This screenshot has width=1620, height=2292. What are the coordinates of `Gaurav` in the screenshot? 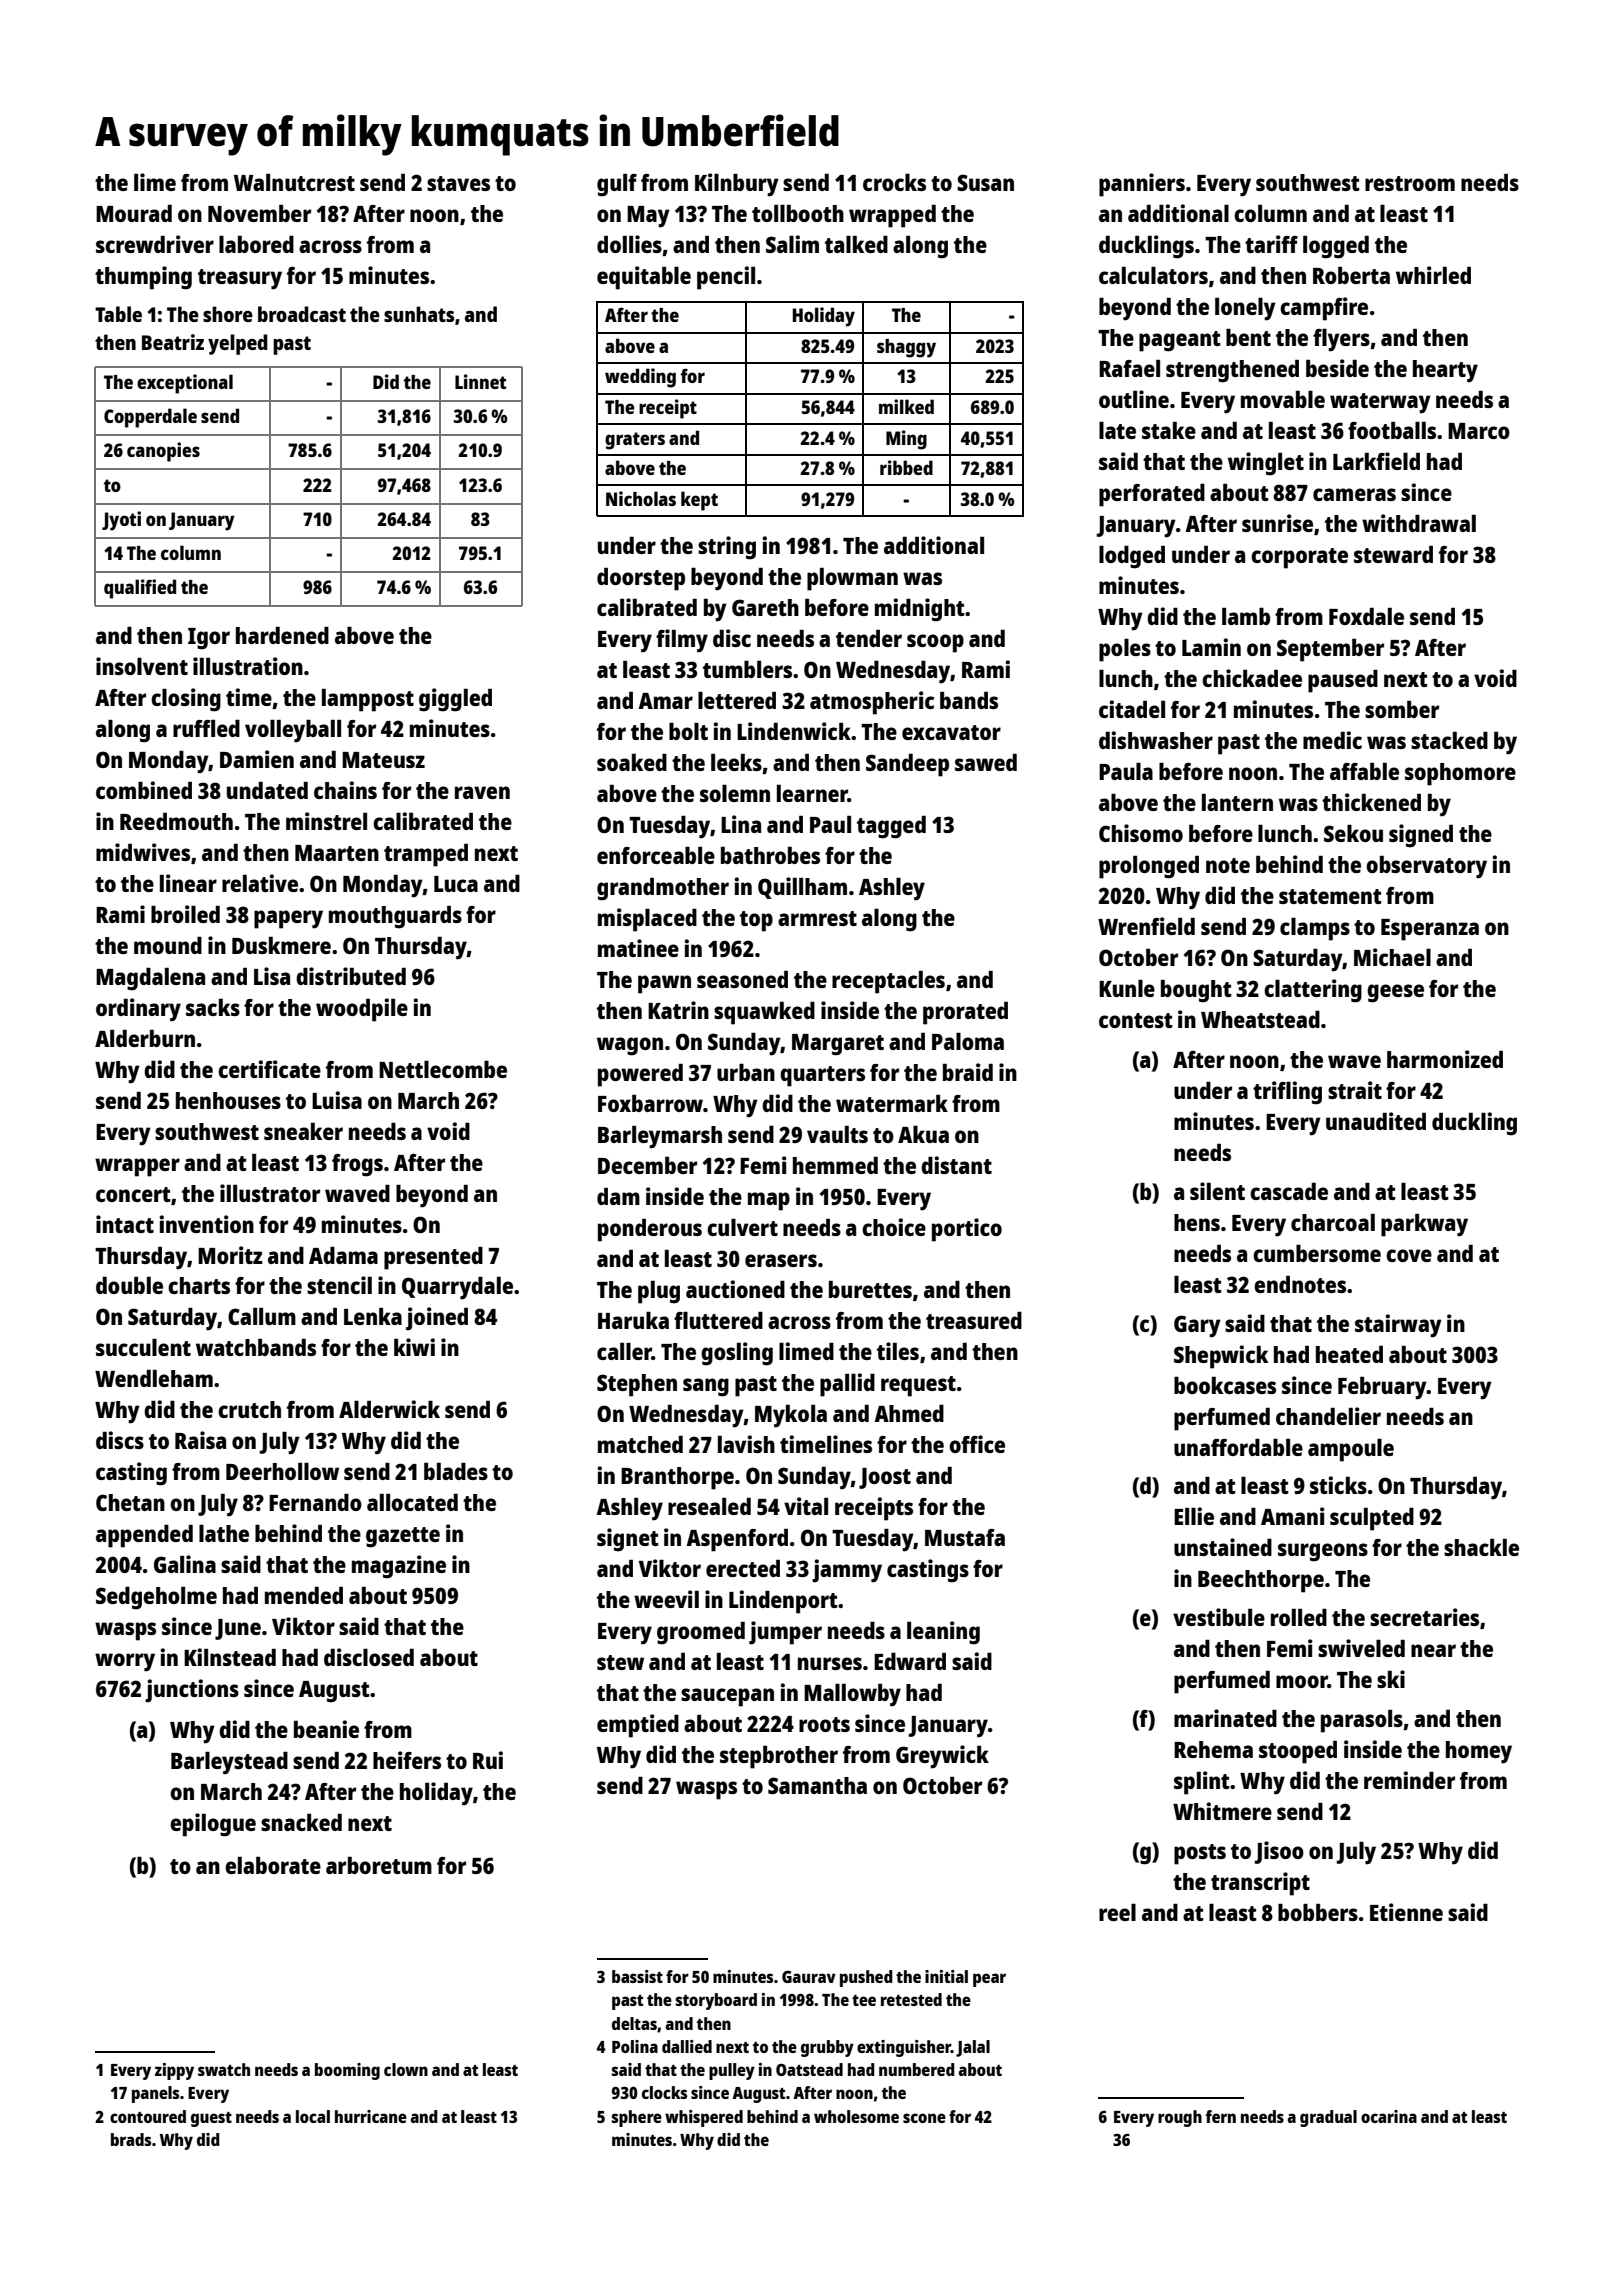 It's located at (809, 1977).
